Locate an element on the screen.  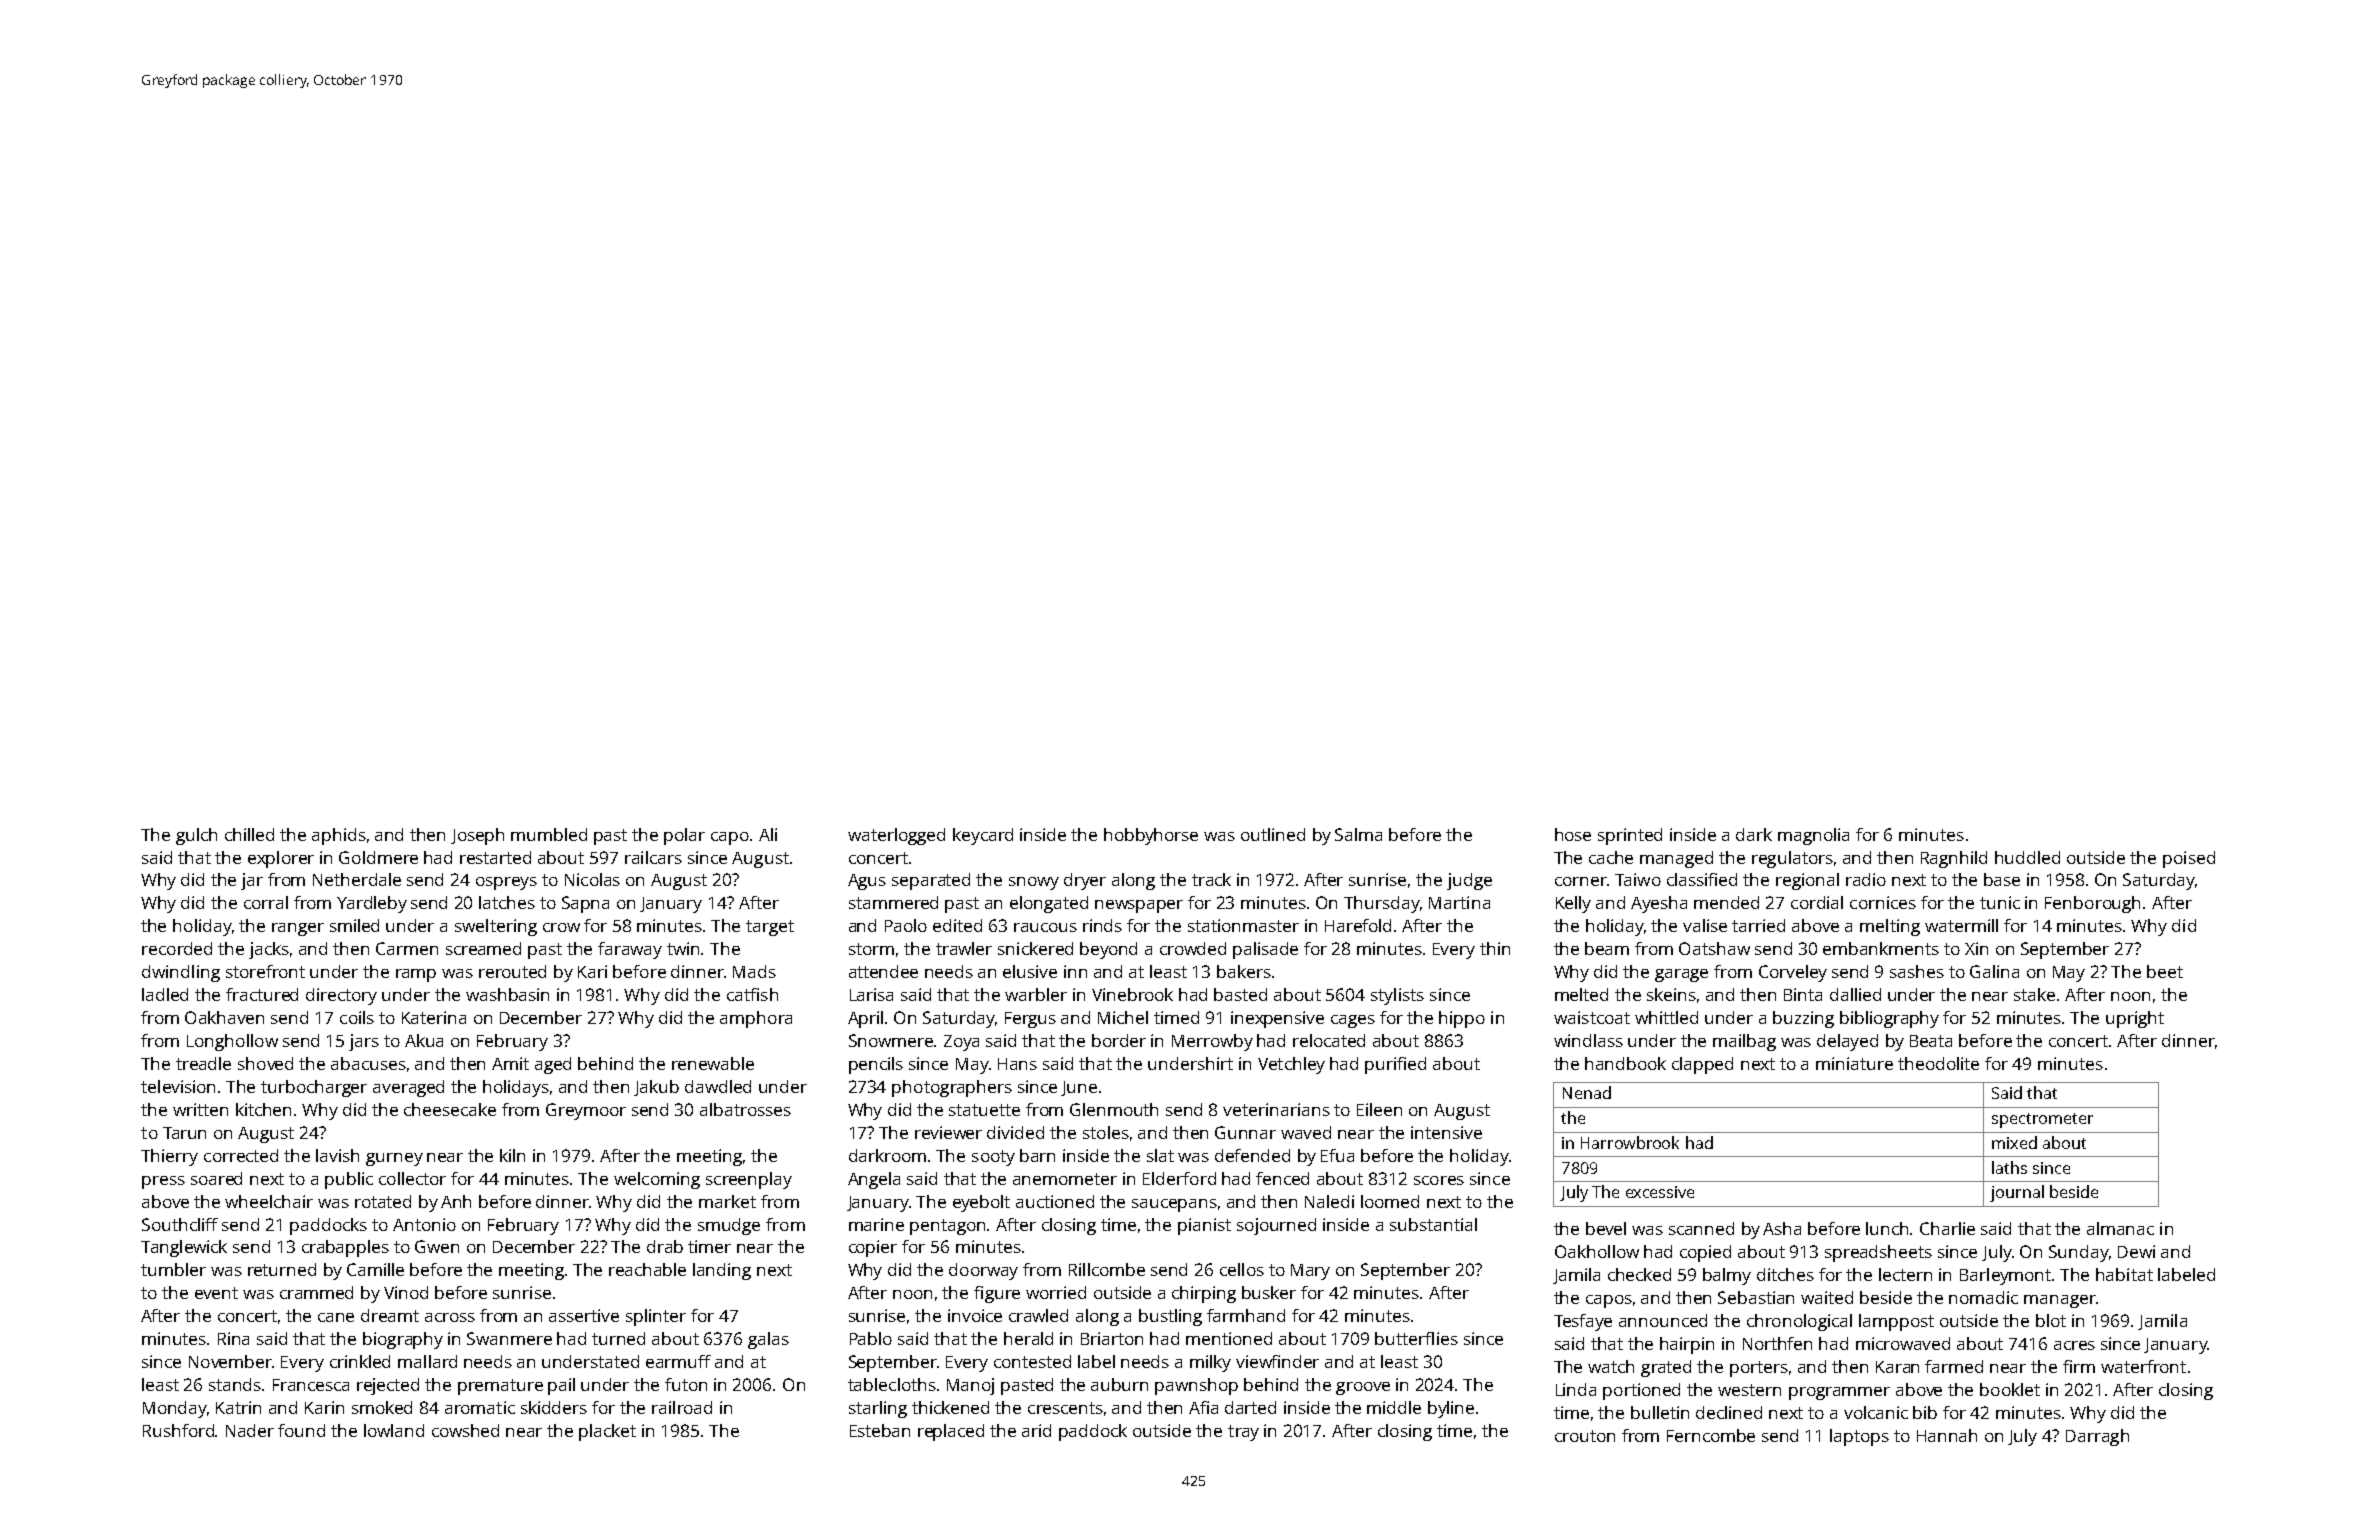
Greymoor is located at coordinates (586, 1111).
